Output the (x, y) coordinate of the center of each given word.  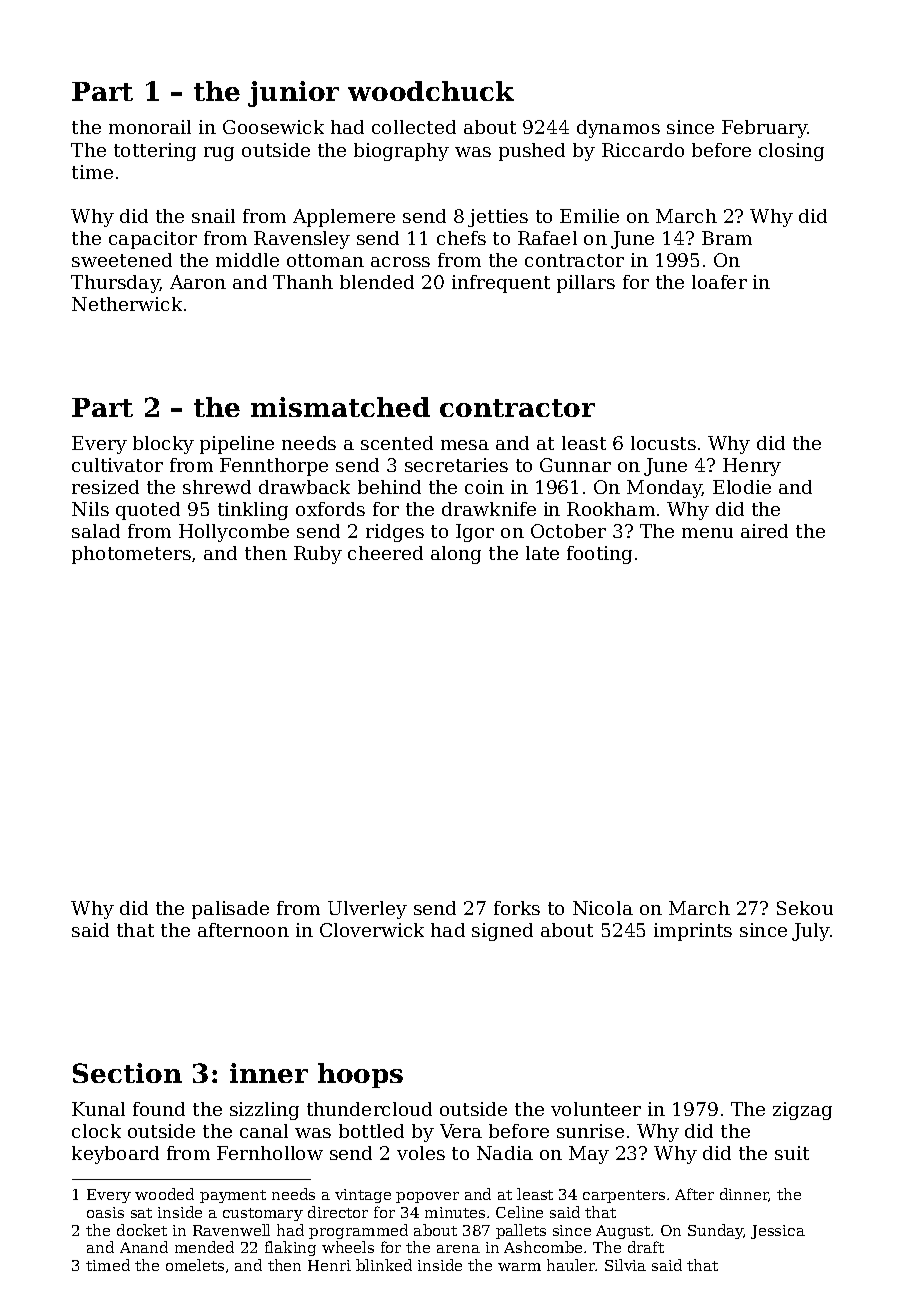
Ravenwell (231, 1230)
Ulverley (367, 910)
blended (377, 282)
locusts (663, 443)
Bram (727, 238)
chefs (461, 238)
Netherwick (127, 304)
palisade (230, 910)
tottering (155, 152)
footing (599, 555)
